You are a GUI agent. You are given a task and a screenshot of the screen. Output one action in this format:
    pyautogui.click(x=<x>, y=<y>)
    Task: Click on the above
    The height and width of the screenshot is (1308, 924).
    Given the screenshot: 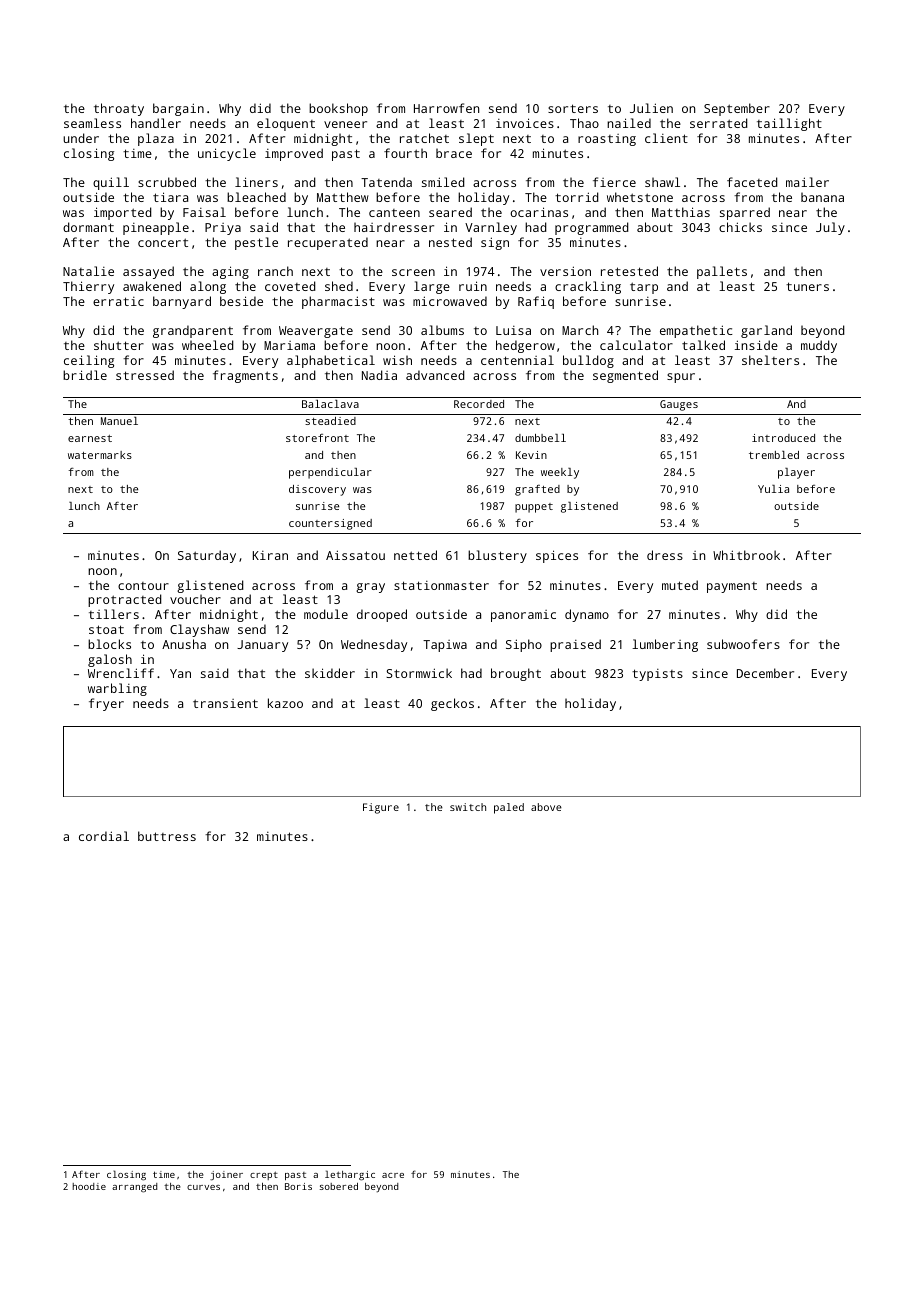 What is the action you would take?
    pyautogui.click(x=546, y=807)
